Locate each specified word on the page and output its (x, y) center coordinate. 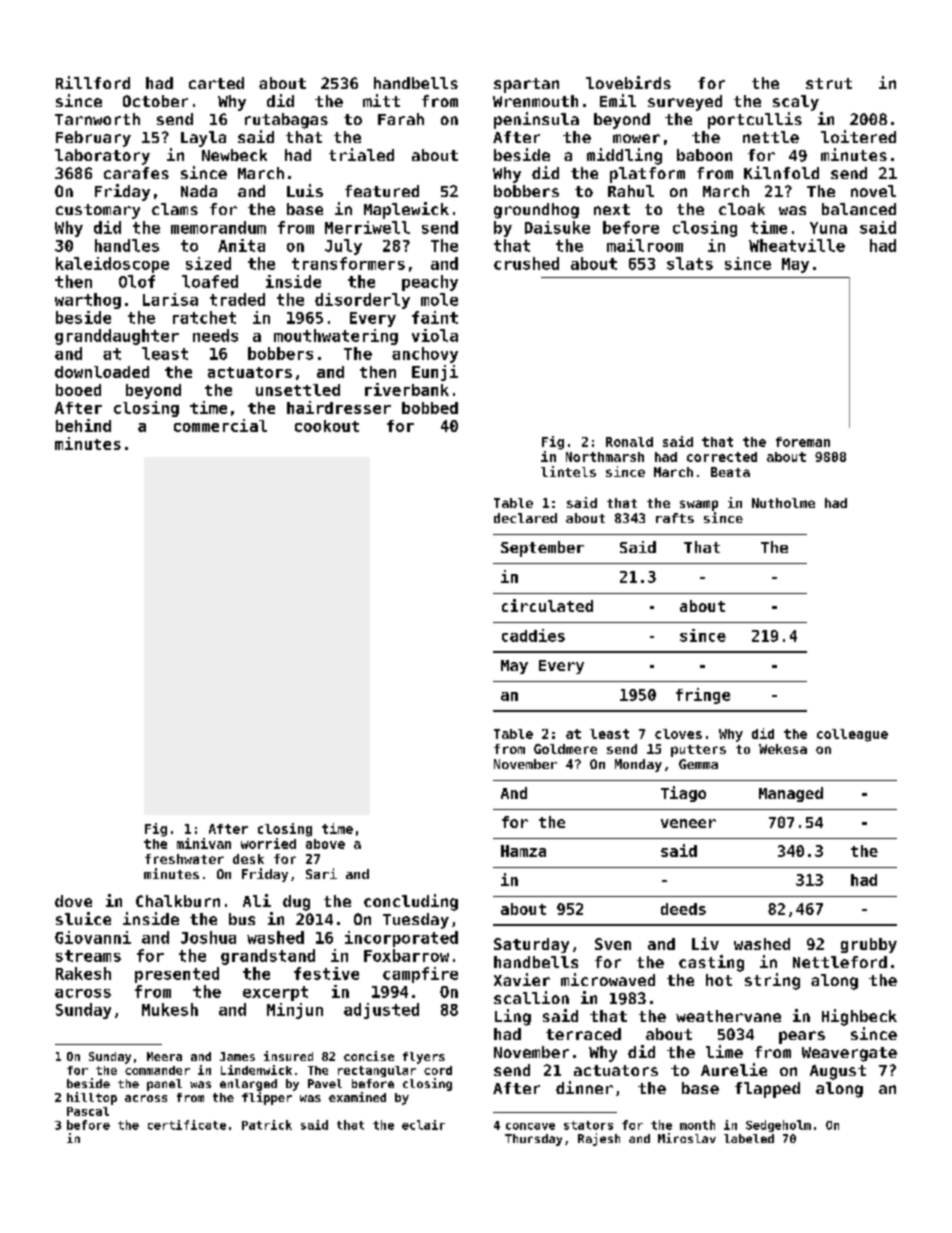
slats (690, 263)
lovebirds (628, 82)
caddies (533, 635)
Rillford (93, 82)
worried (268, 843)
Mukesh (170, 1009)
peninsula (536, 120)
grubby (869, 945)
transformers (348, 263)
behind (83, 425)
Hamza (523, 851)
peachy (430, 283)
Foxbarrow (406, 955)
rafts (675, 518)
